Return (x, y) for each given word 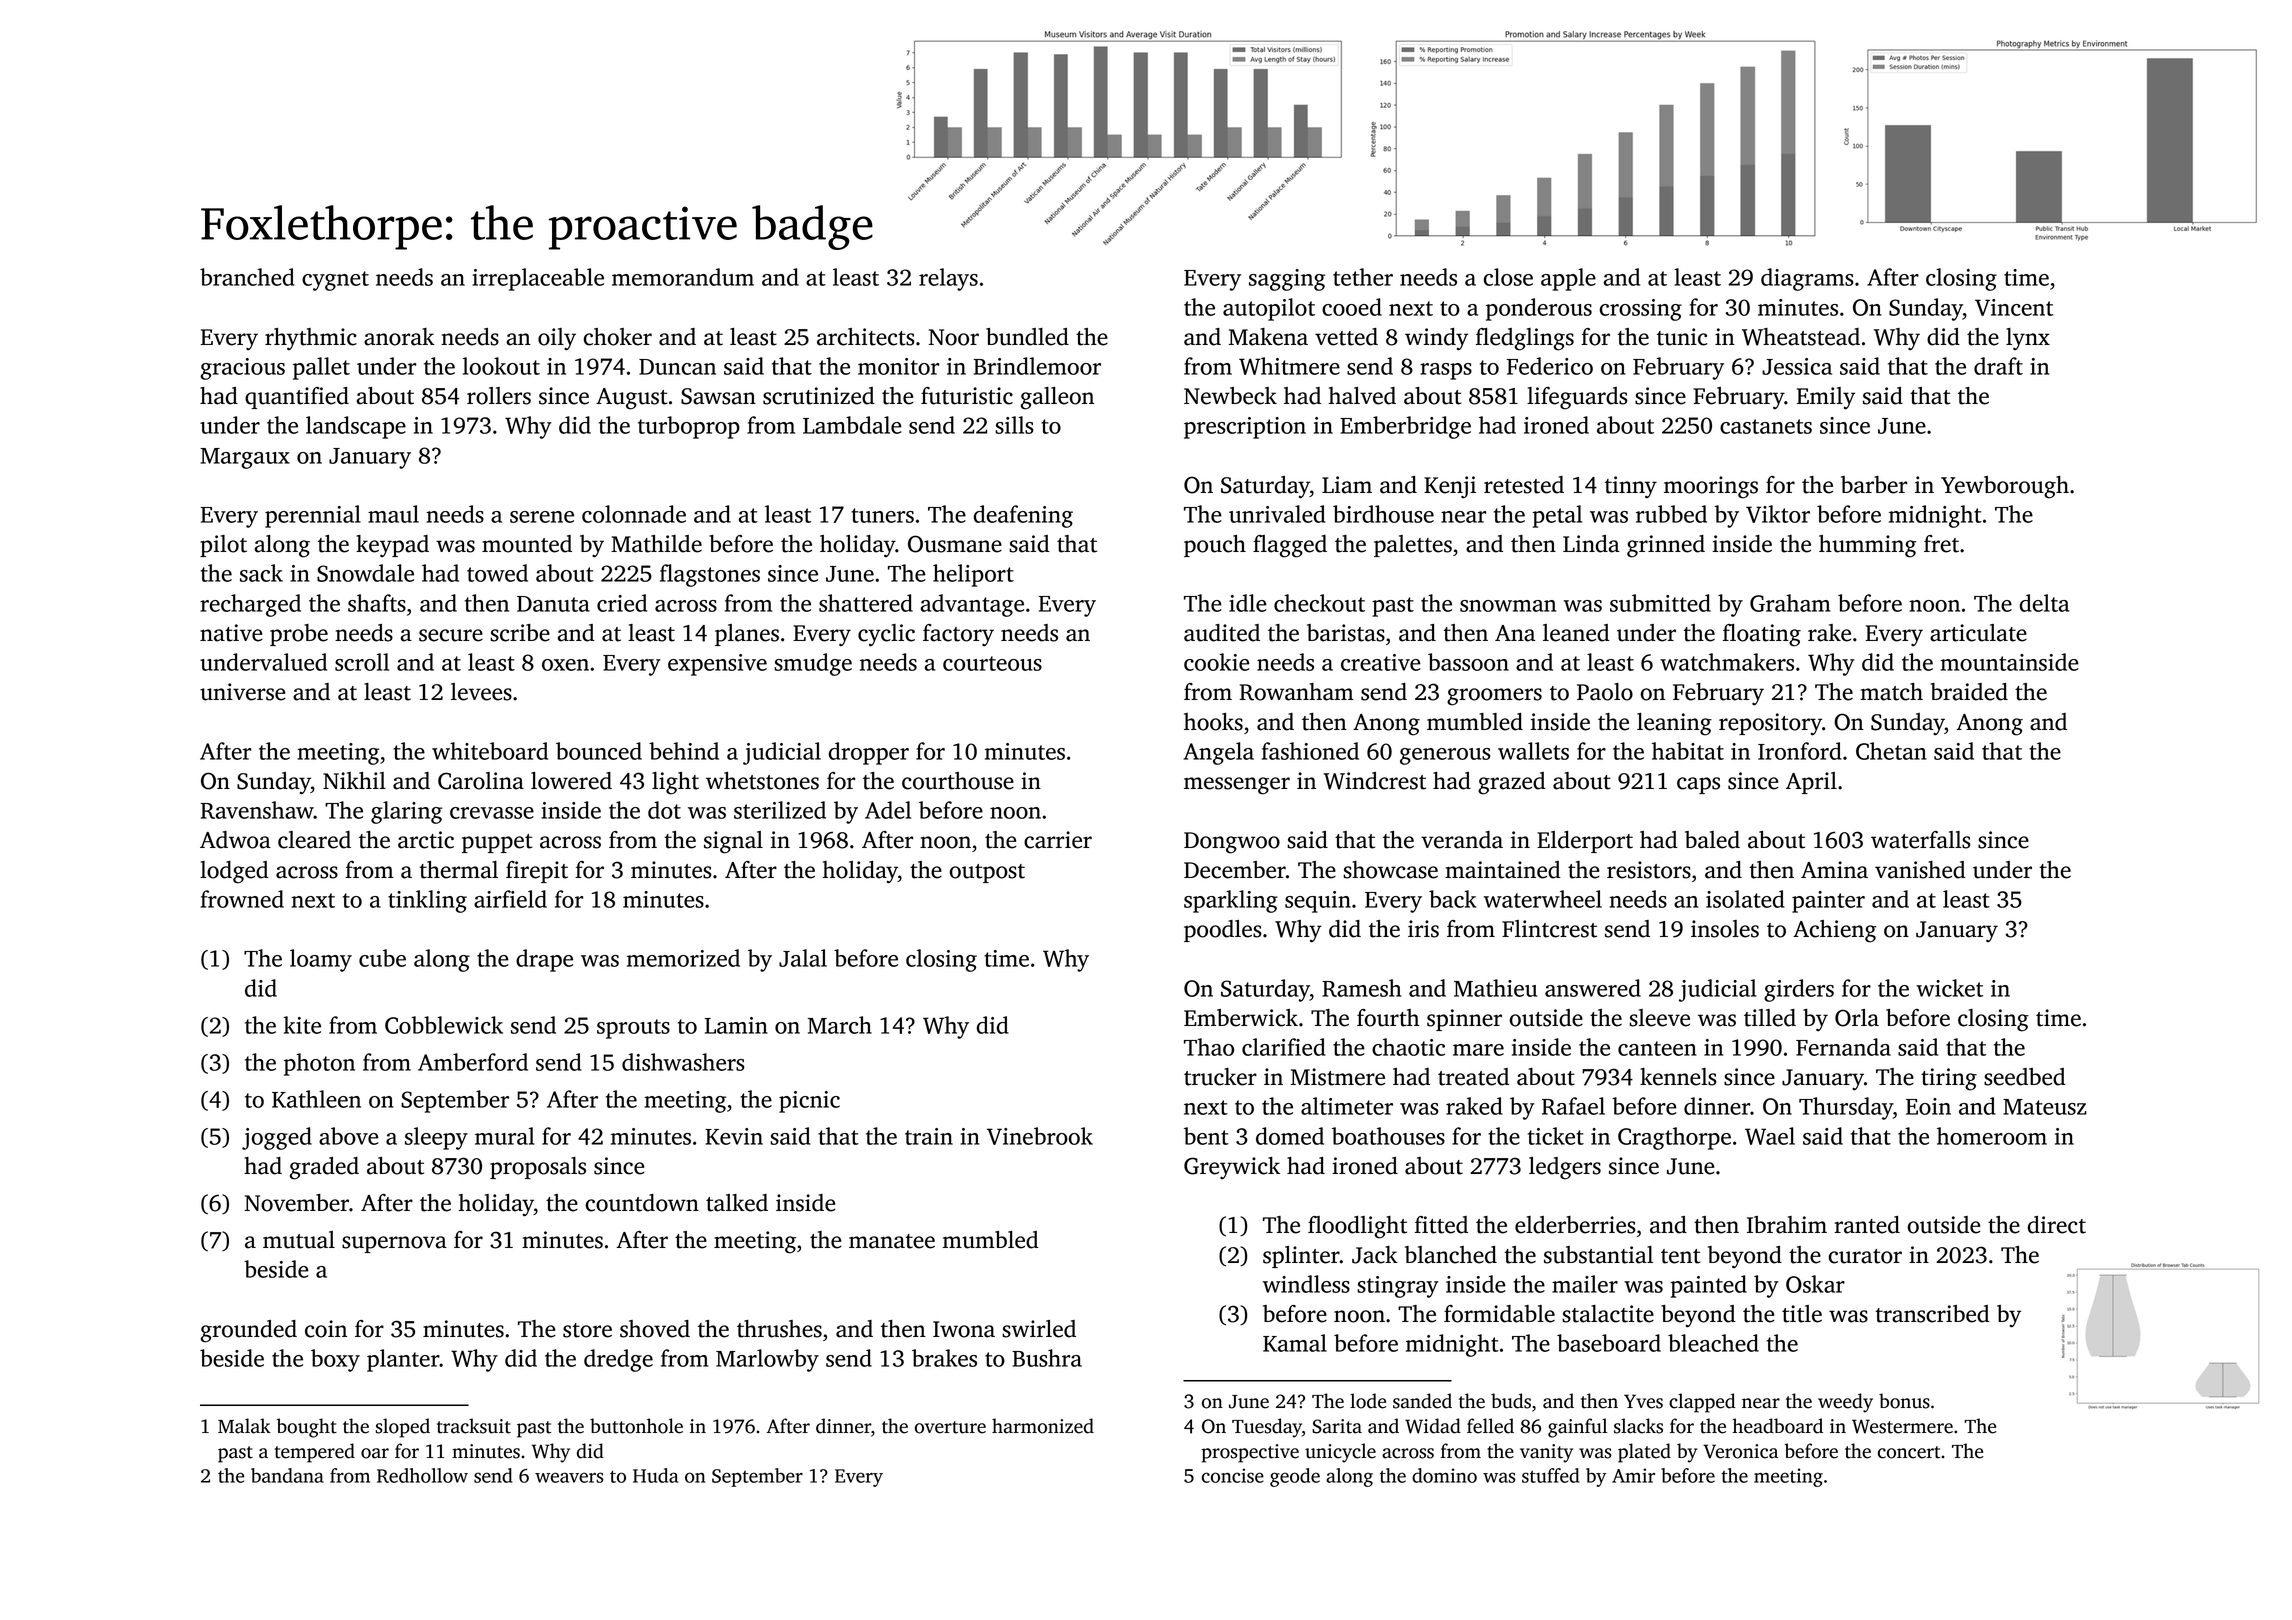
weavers (569, 1477)
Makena (1268, 337)
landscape (356, 427)
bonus (1904, 1401)
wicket (1949, 988)
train (929, 1136)
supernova (394, 1244)
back (1452, 899)
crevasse (492, 813)
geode (1295, 1477)
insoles (1725, 929)
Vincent (2014, 307)
